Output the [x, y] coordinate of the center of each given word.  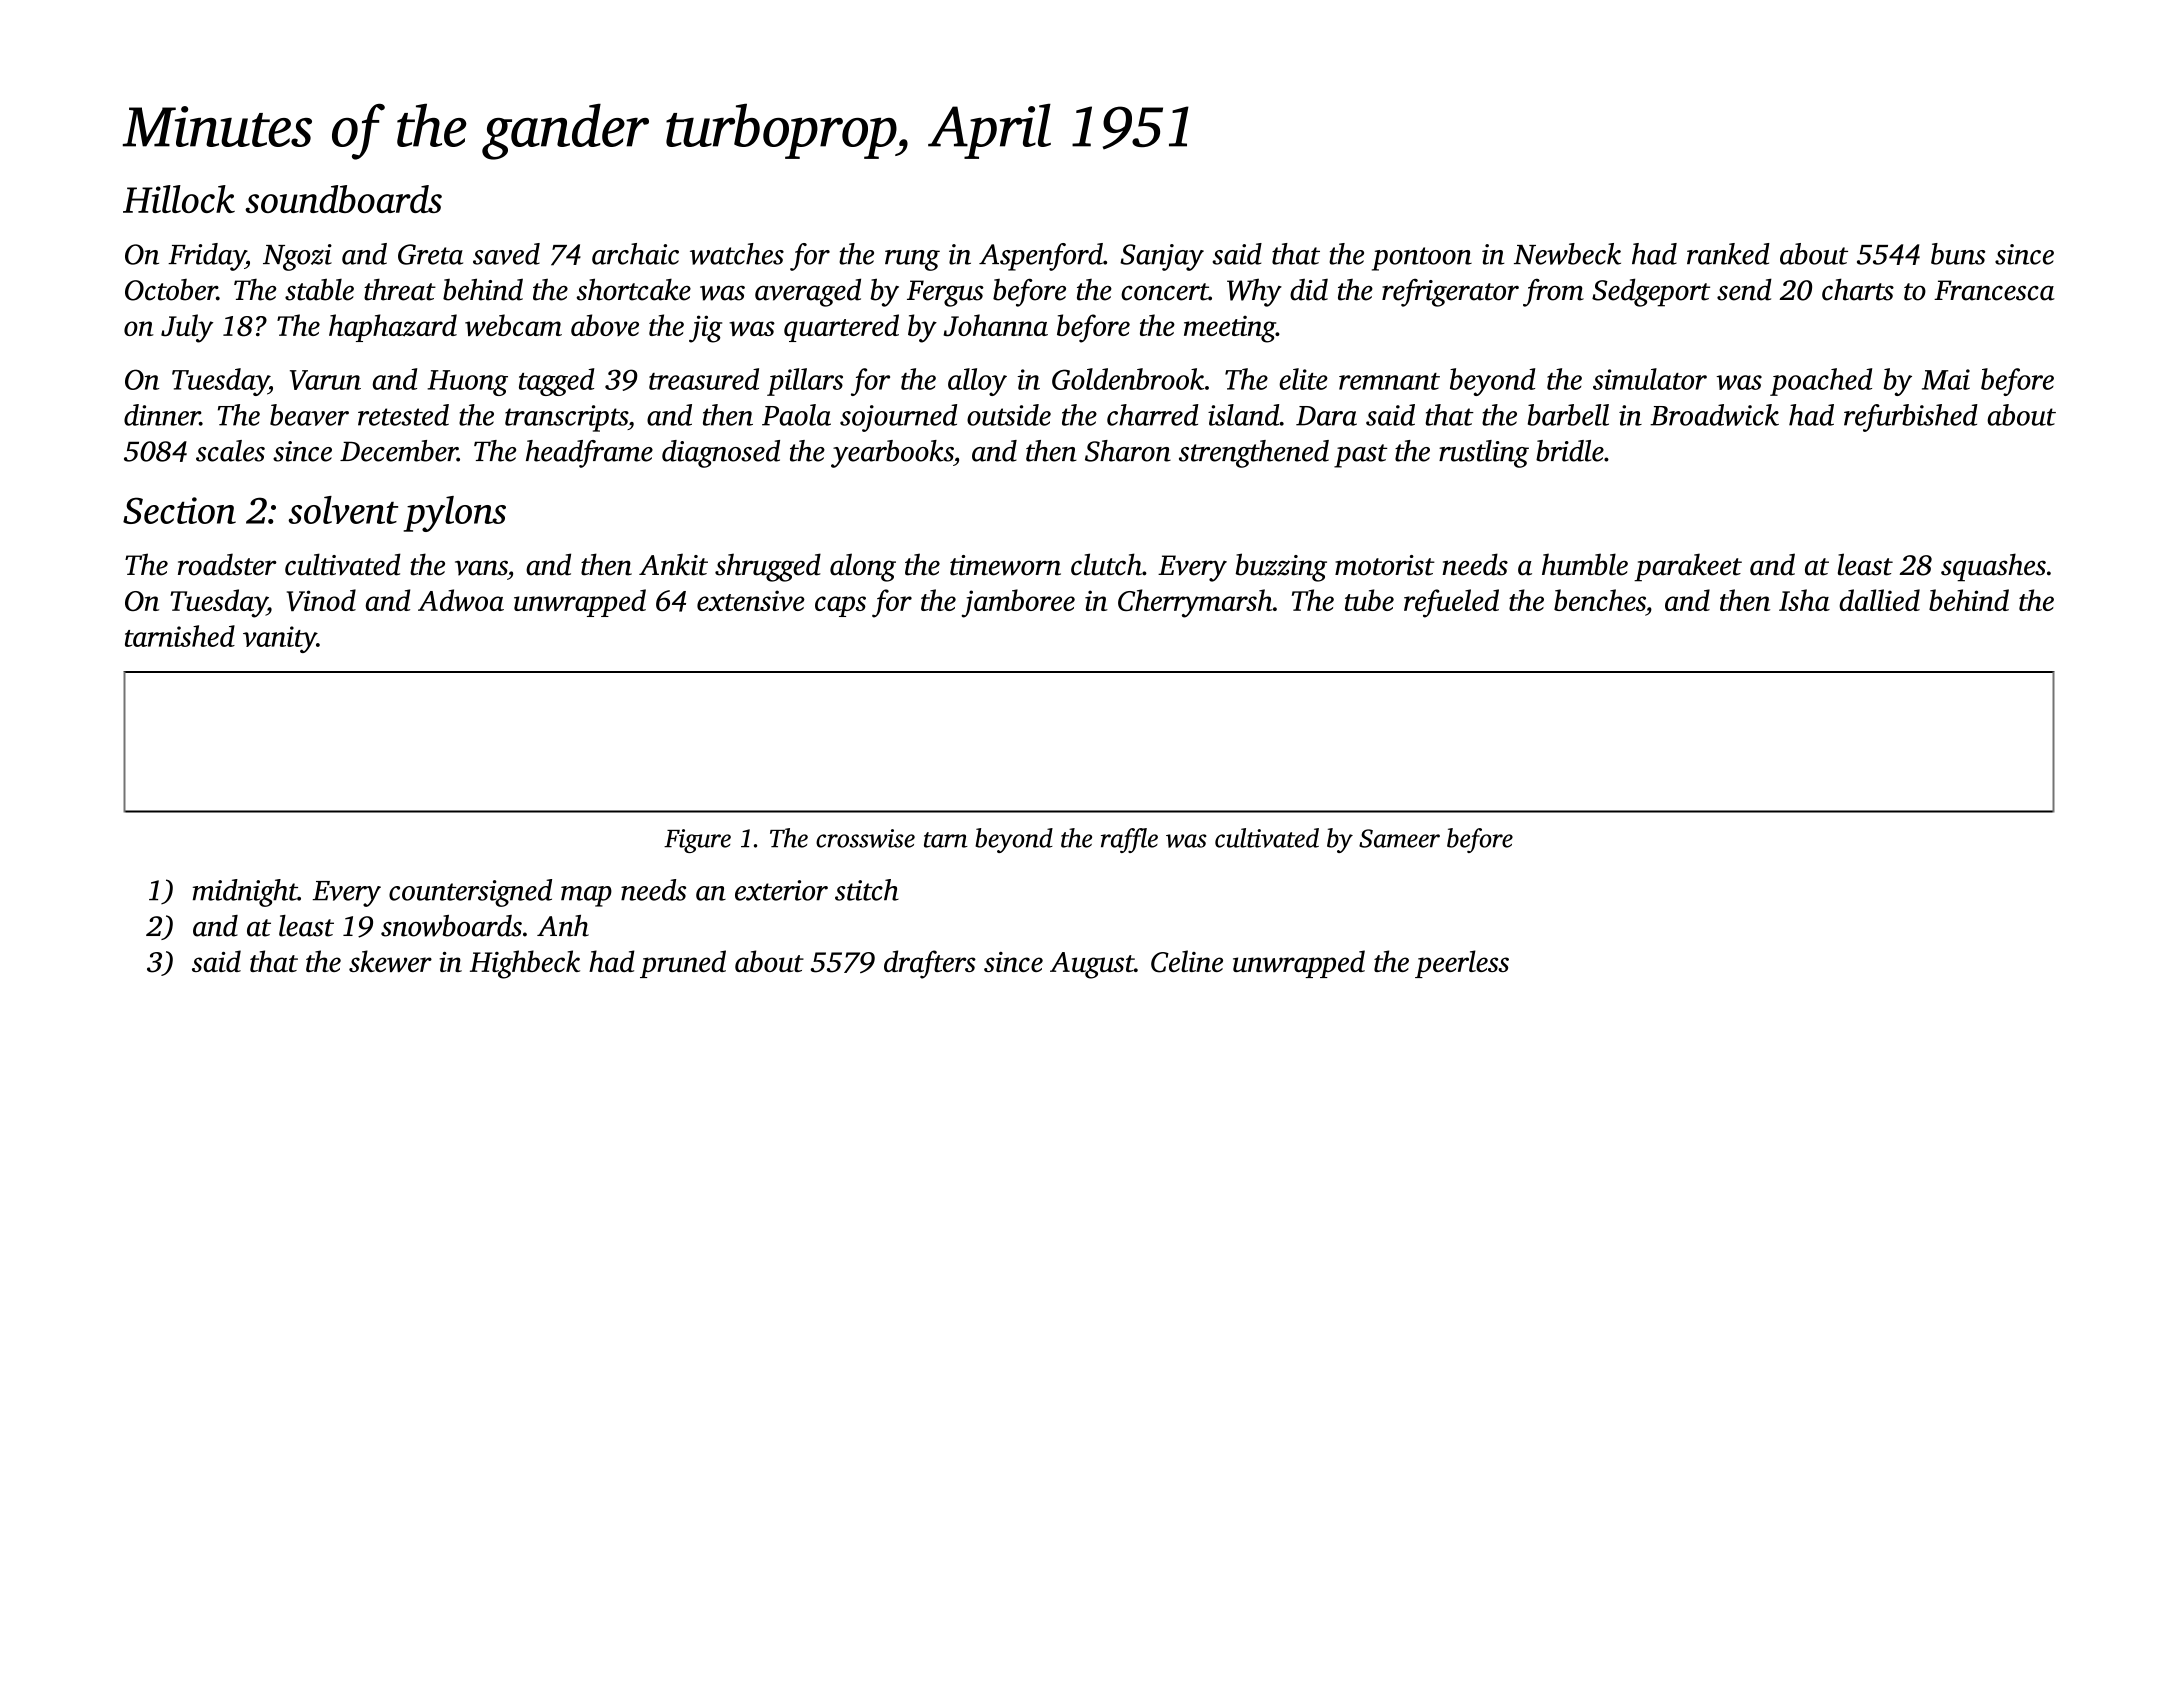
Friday [207, 257]
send [1744, 289]
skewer [390, 961]
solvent [343, 510]
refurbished [1911, 418]
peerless [1462, 964]
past [1360, 456]
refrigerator [1450, 293]
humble [1585, 564]
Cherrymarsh [1195, 603]
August [1092, 965]
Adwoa [461, 600]
